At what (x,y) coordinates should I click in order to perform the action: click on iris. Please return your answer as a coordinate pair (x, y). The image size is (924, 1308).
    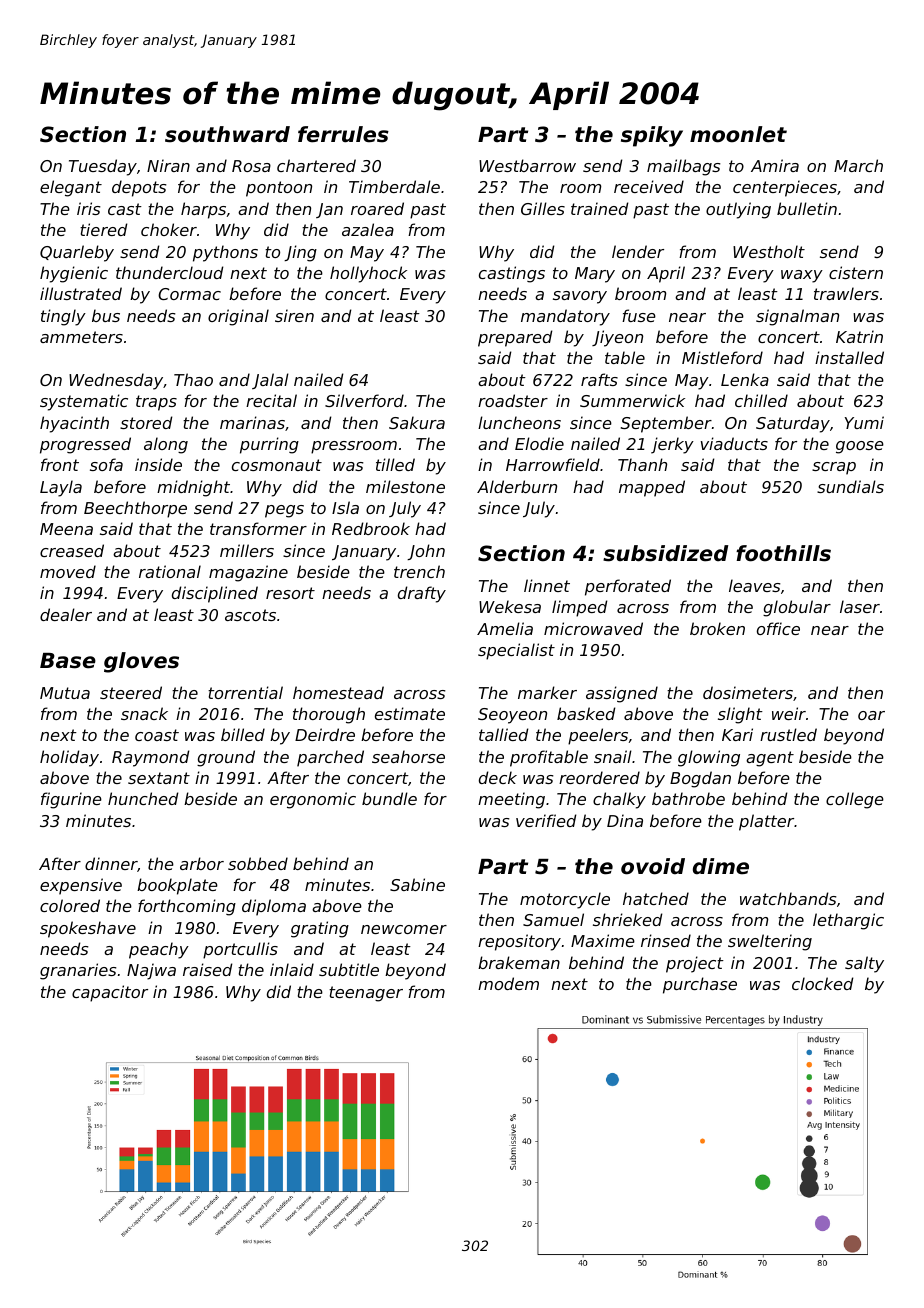
    Looking at the image, I should click on (88, 208).
